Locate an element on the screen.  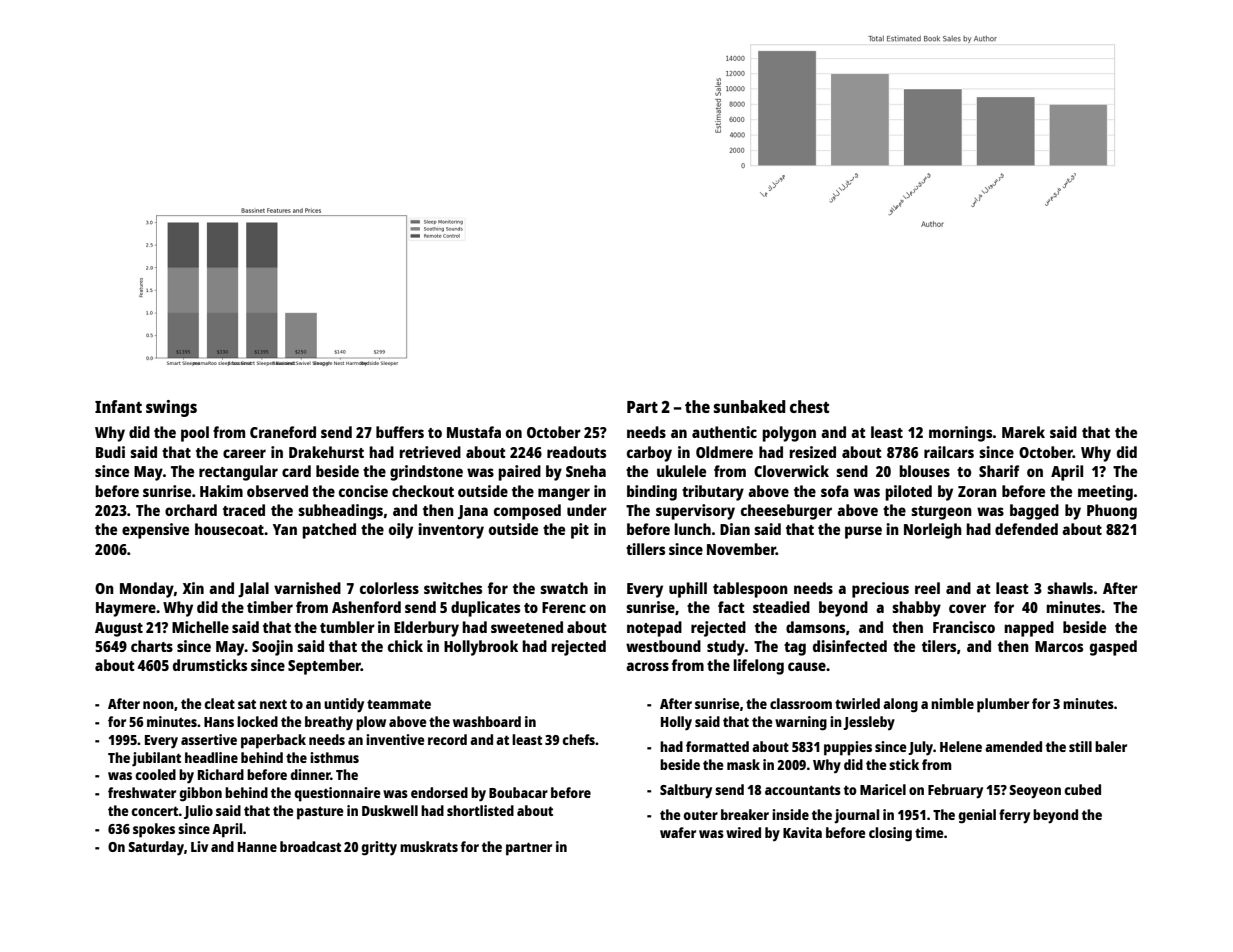
journal is located at coordinates (856, 816).
